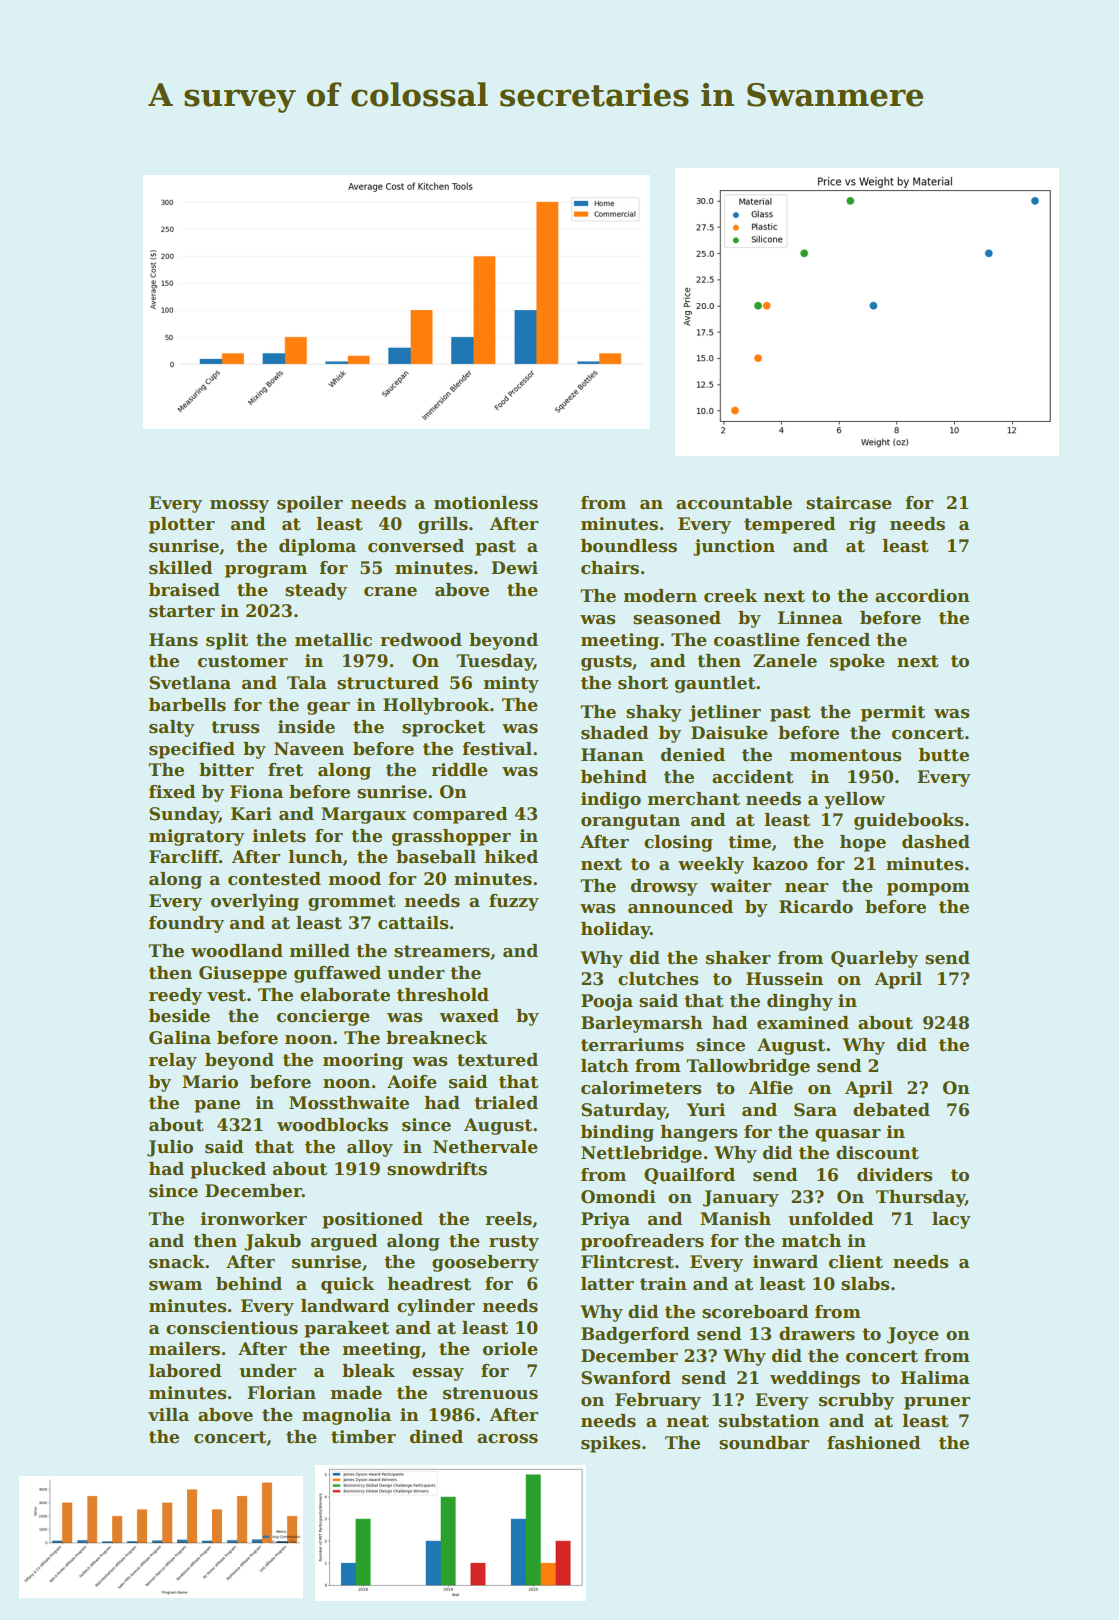  What do you see at coordinates (228, 1170) in the page?
I see `plucked` at bounding box center [228, 1170].
